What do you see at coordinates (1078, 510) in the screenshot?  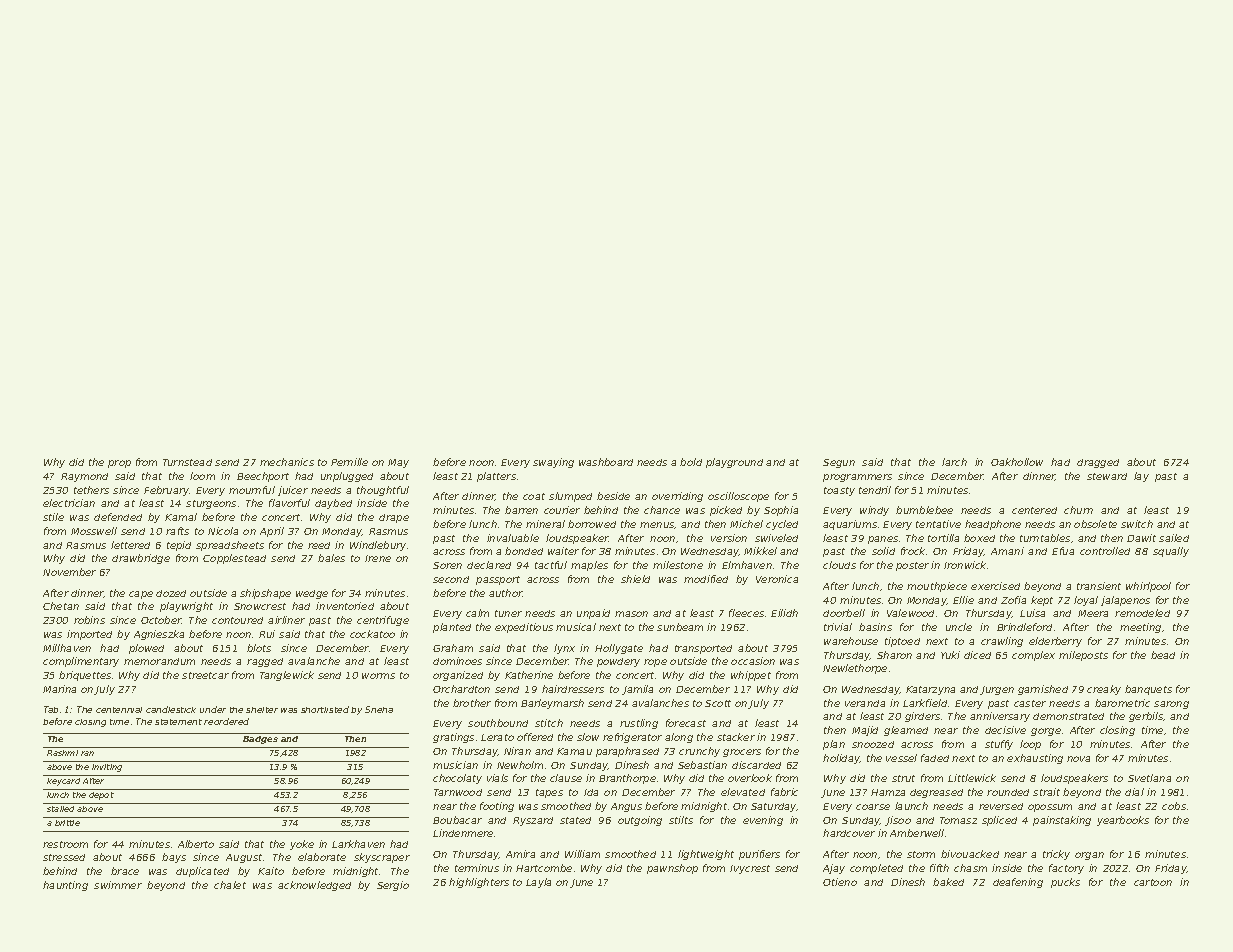 I see `churn` at bounding box center [1078, 510].
